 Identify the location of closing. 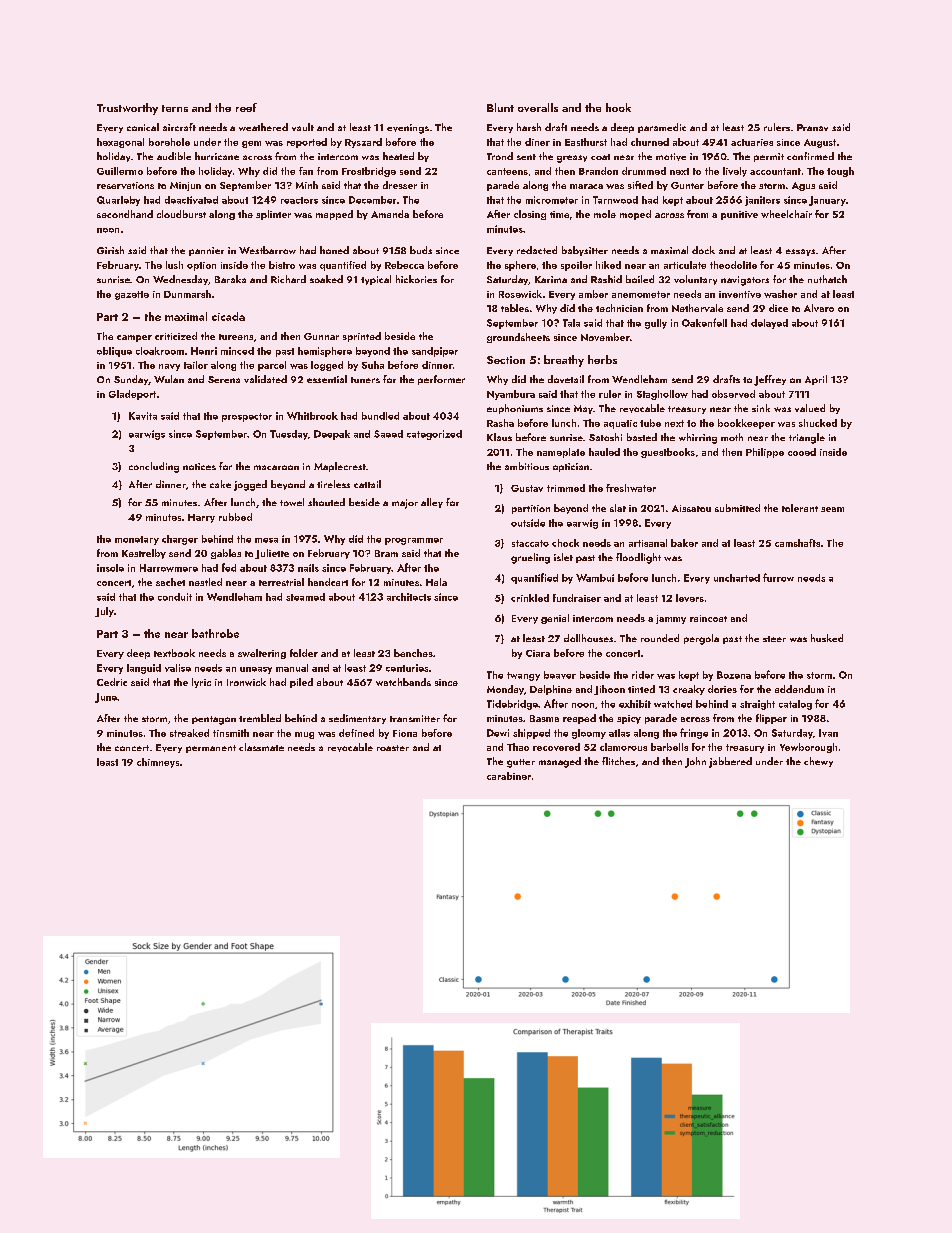
(530, 215).
